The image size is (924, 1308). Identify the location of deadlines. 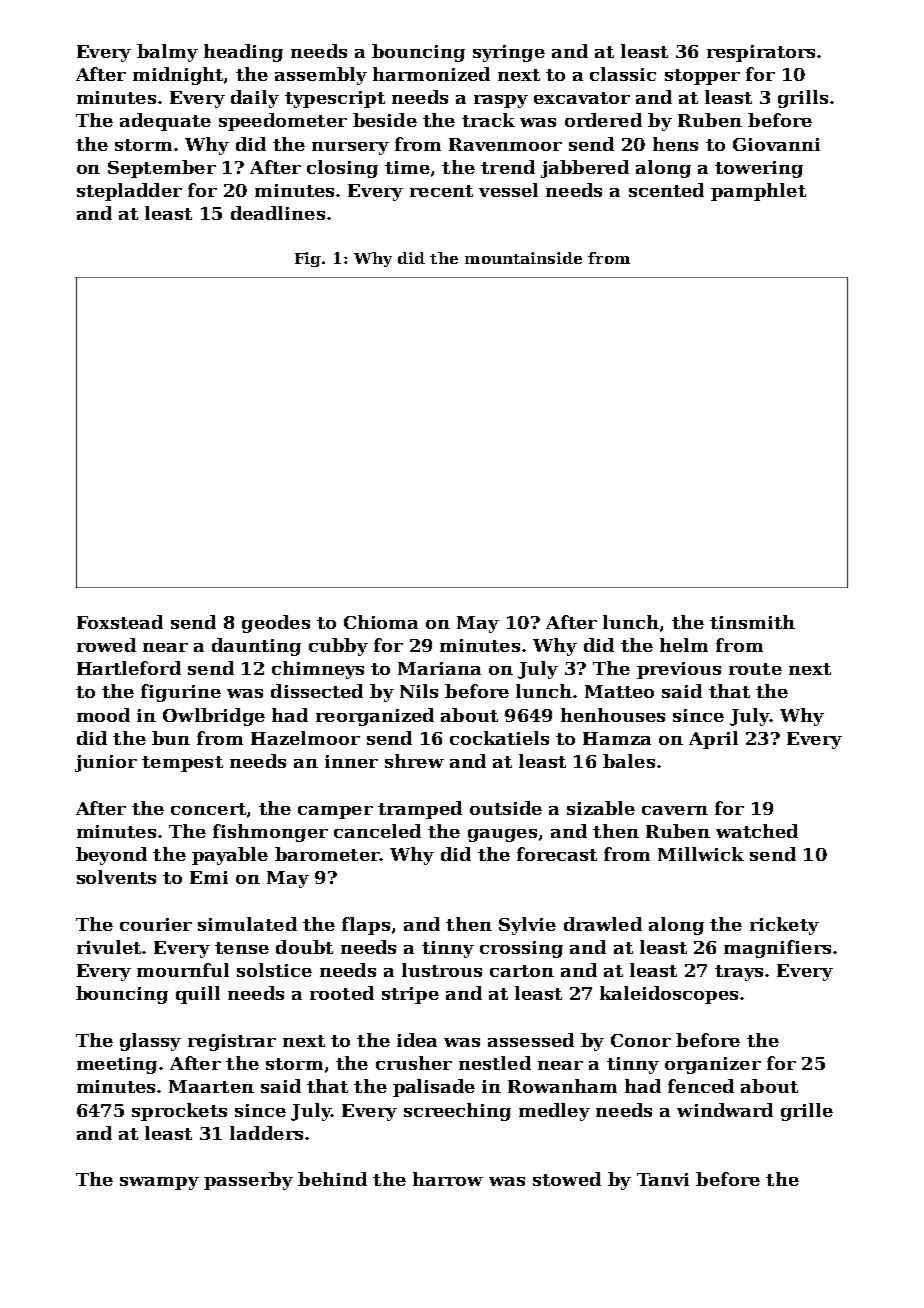
(278, 213).
